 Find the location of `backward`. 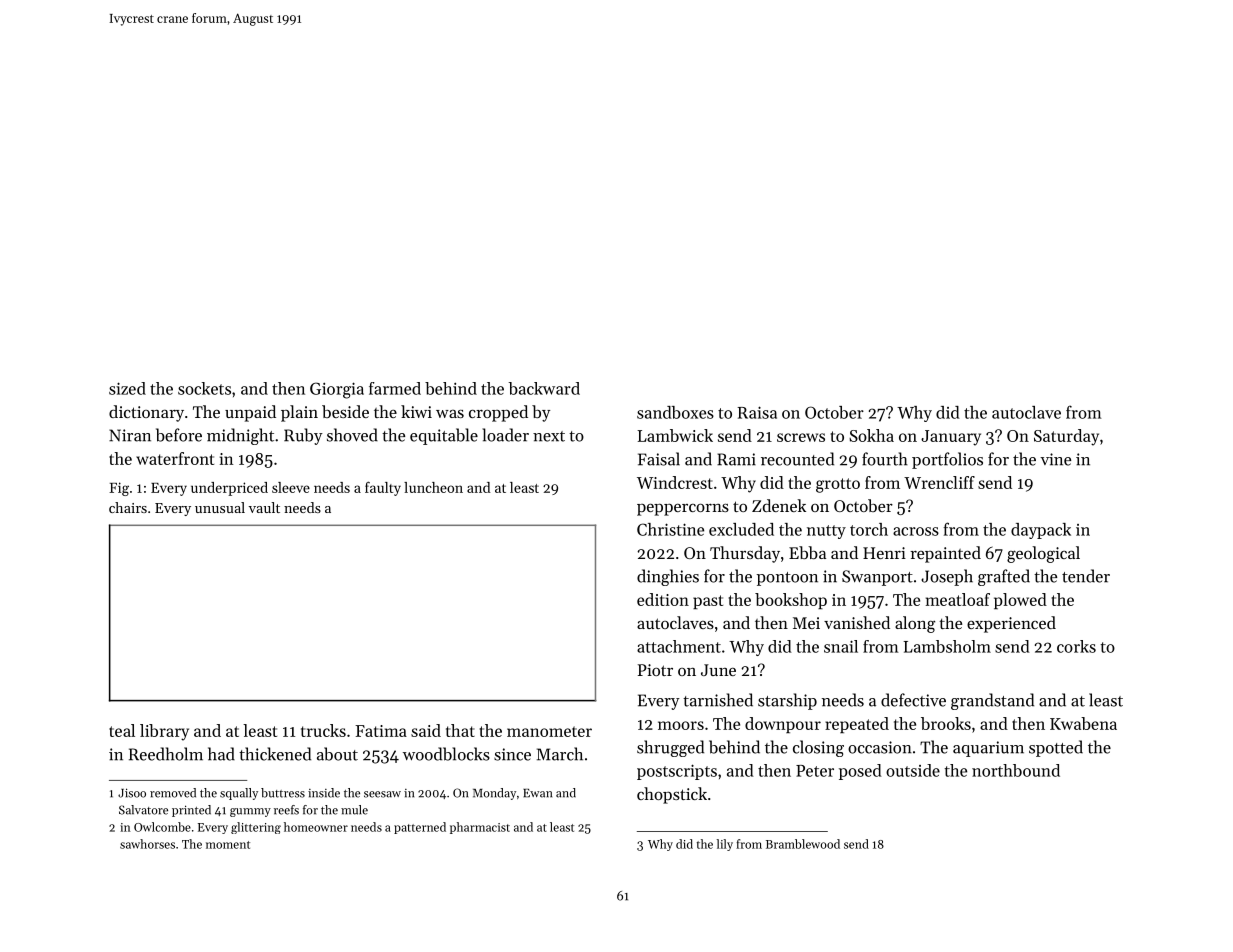

backward is located at coordinates (544, 388).
